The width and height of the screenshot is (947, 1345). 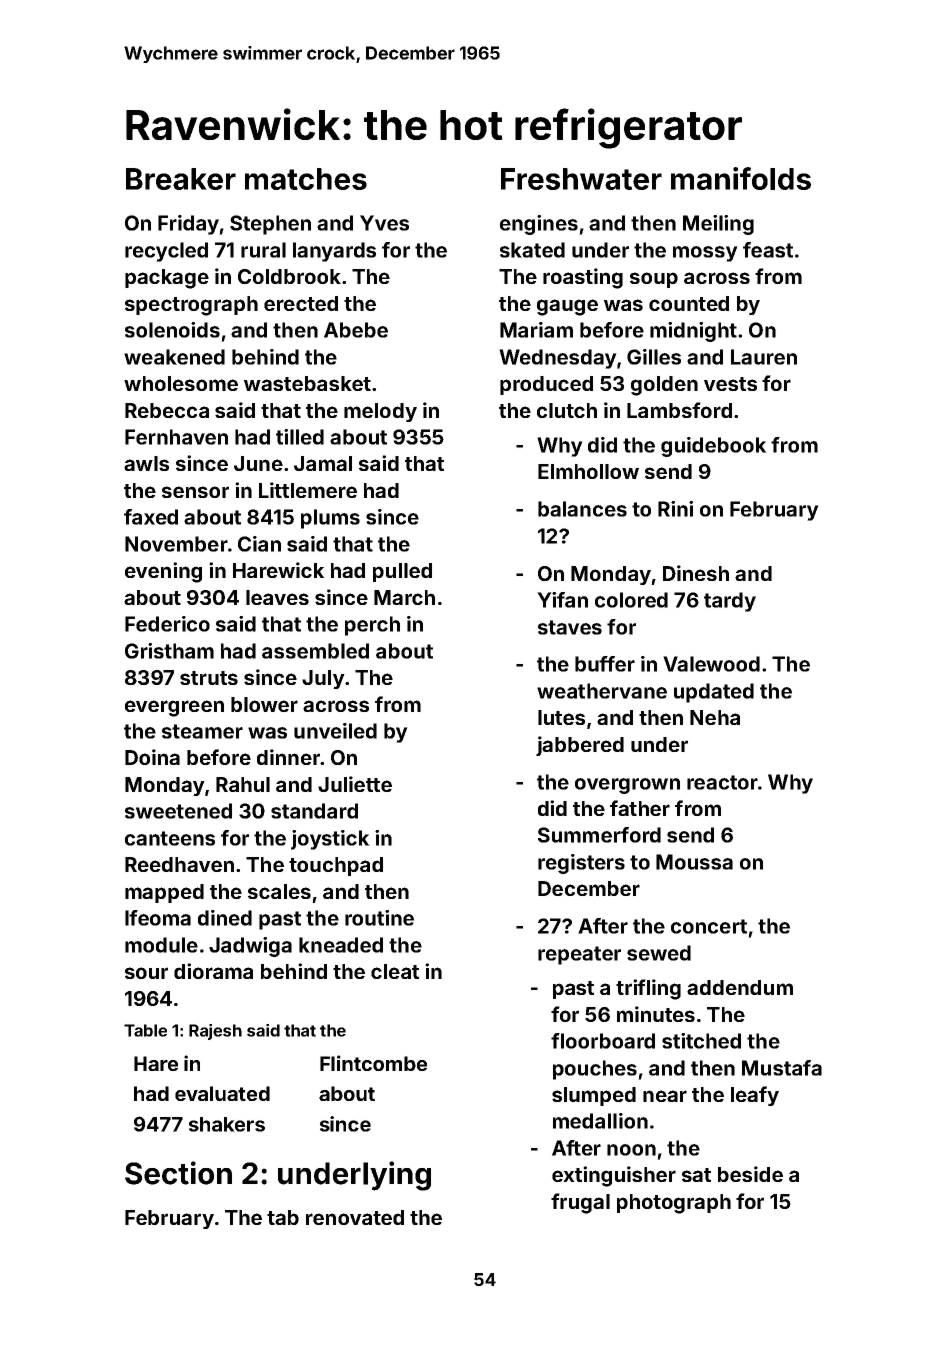 What do you see at coordinates (181, 179) in the screenshot?
I see `Breaker` at bounding box center [181, 179].
